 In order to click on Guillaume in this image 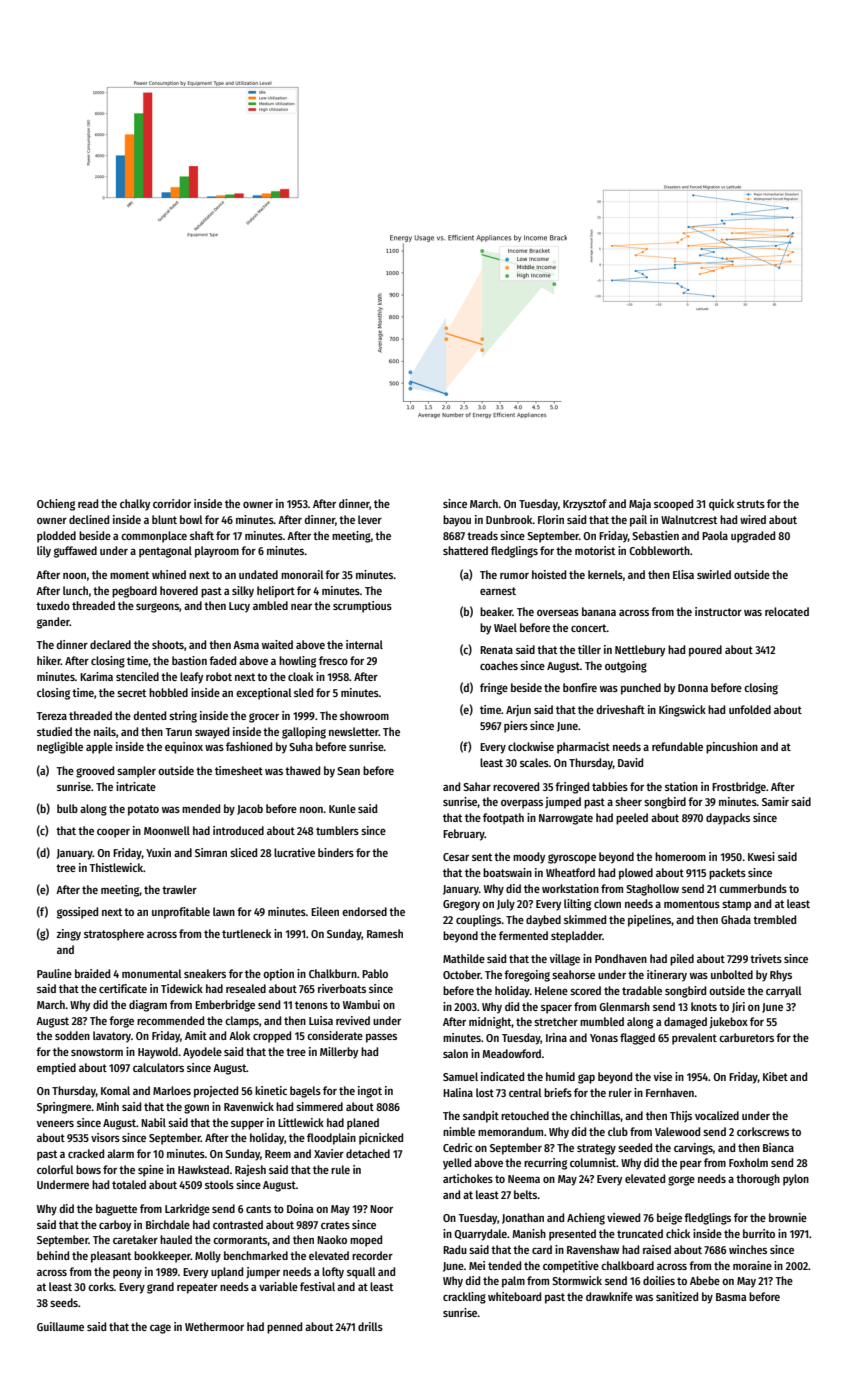, I will do `click(60, 1326)`.
